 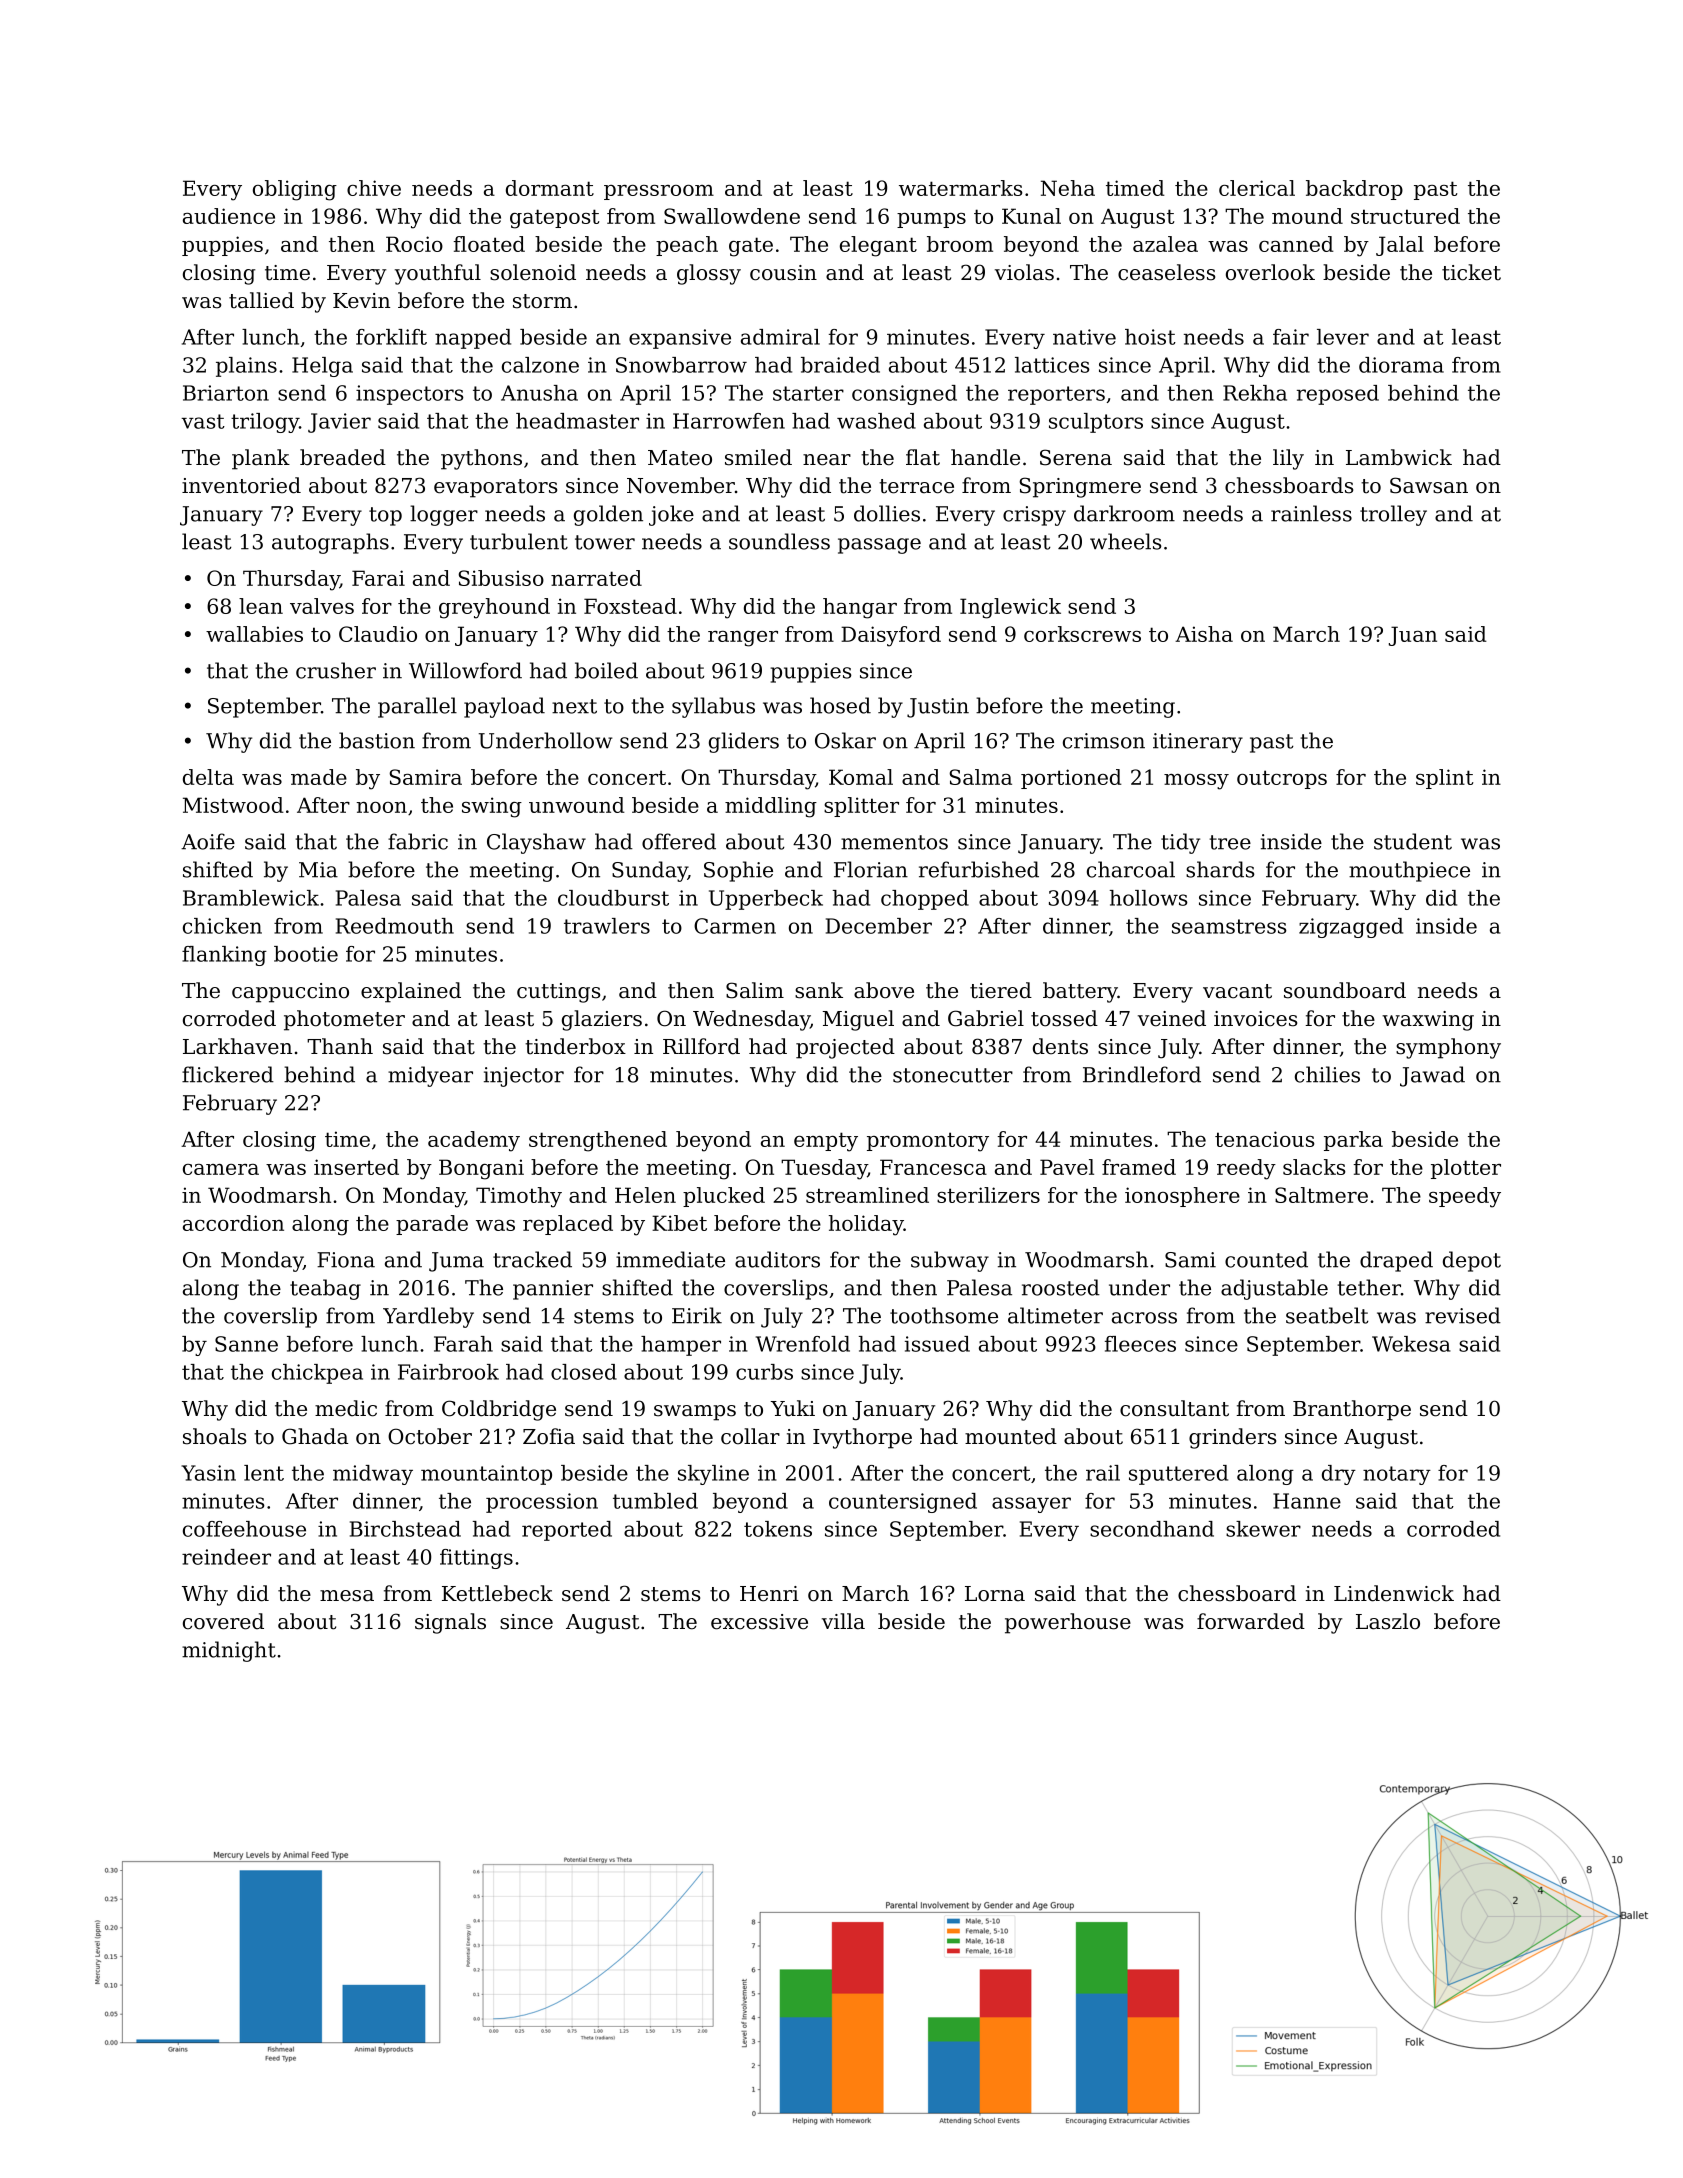 I want to click on Neha, so click(x=1068, y=188).
